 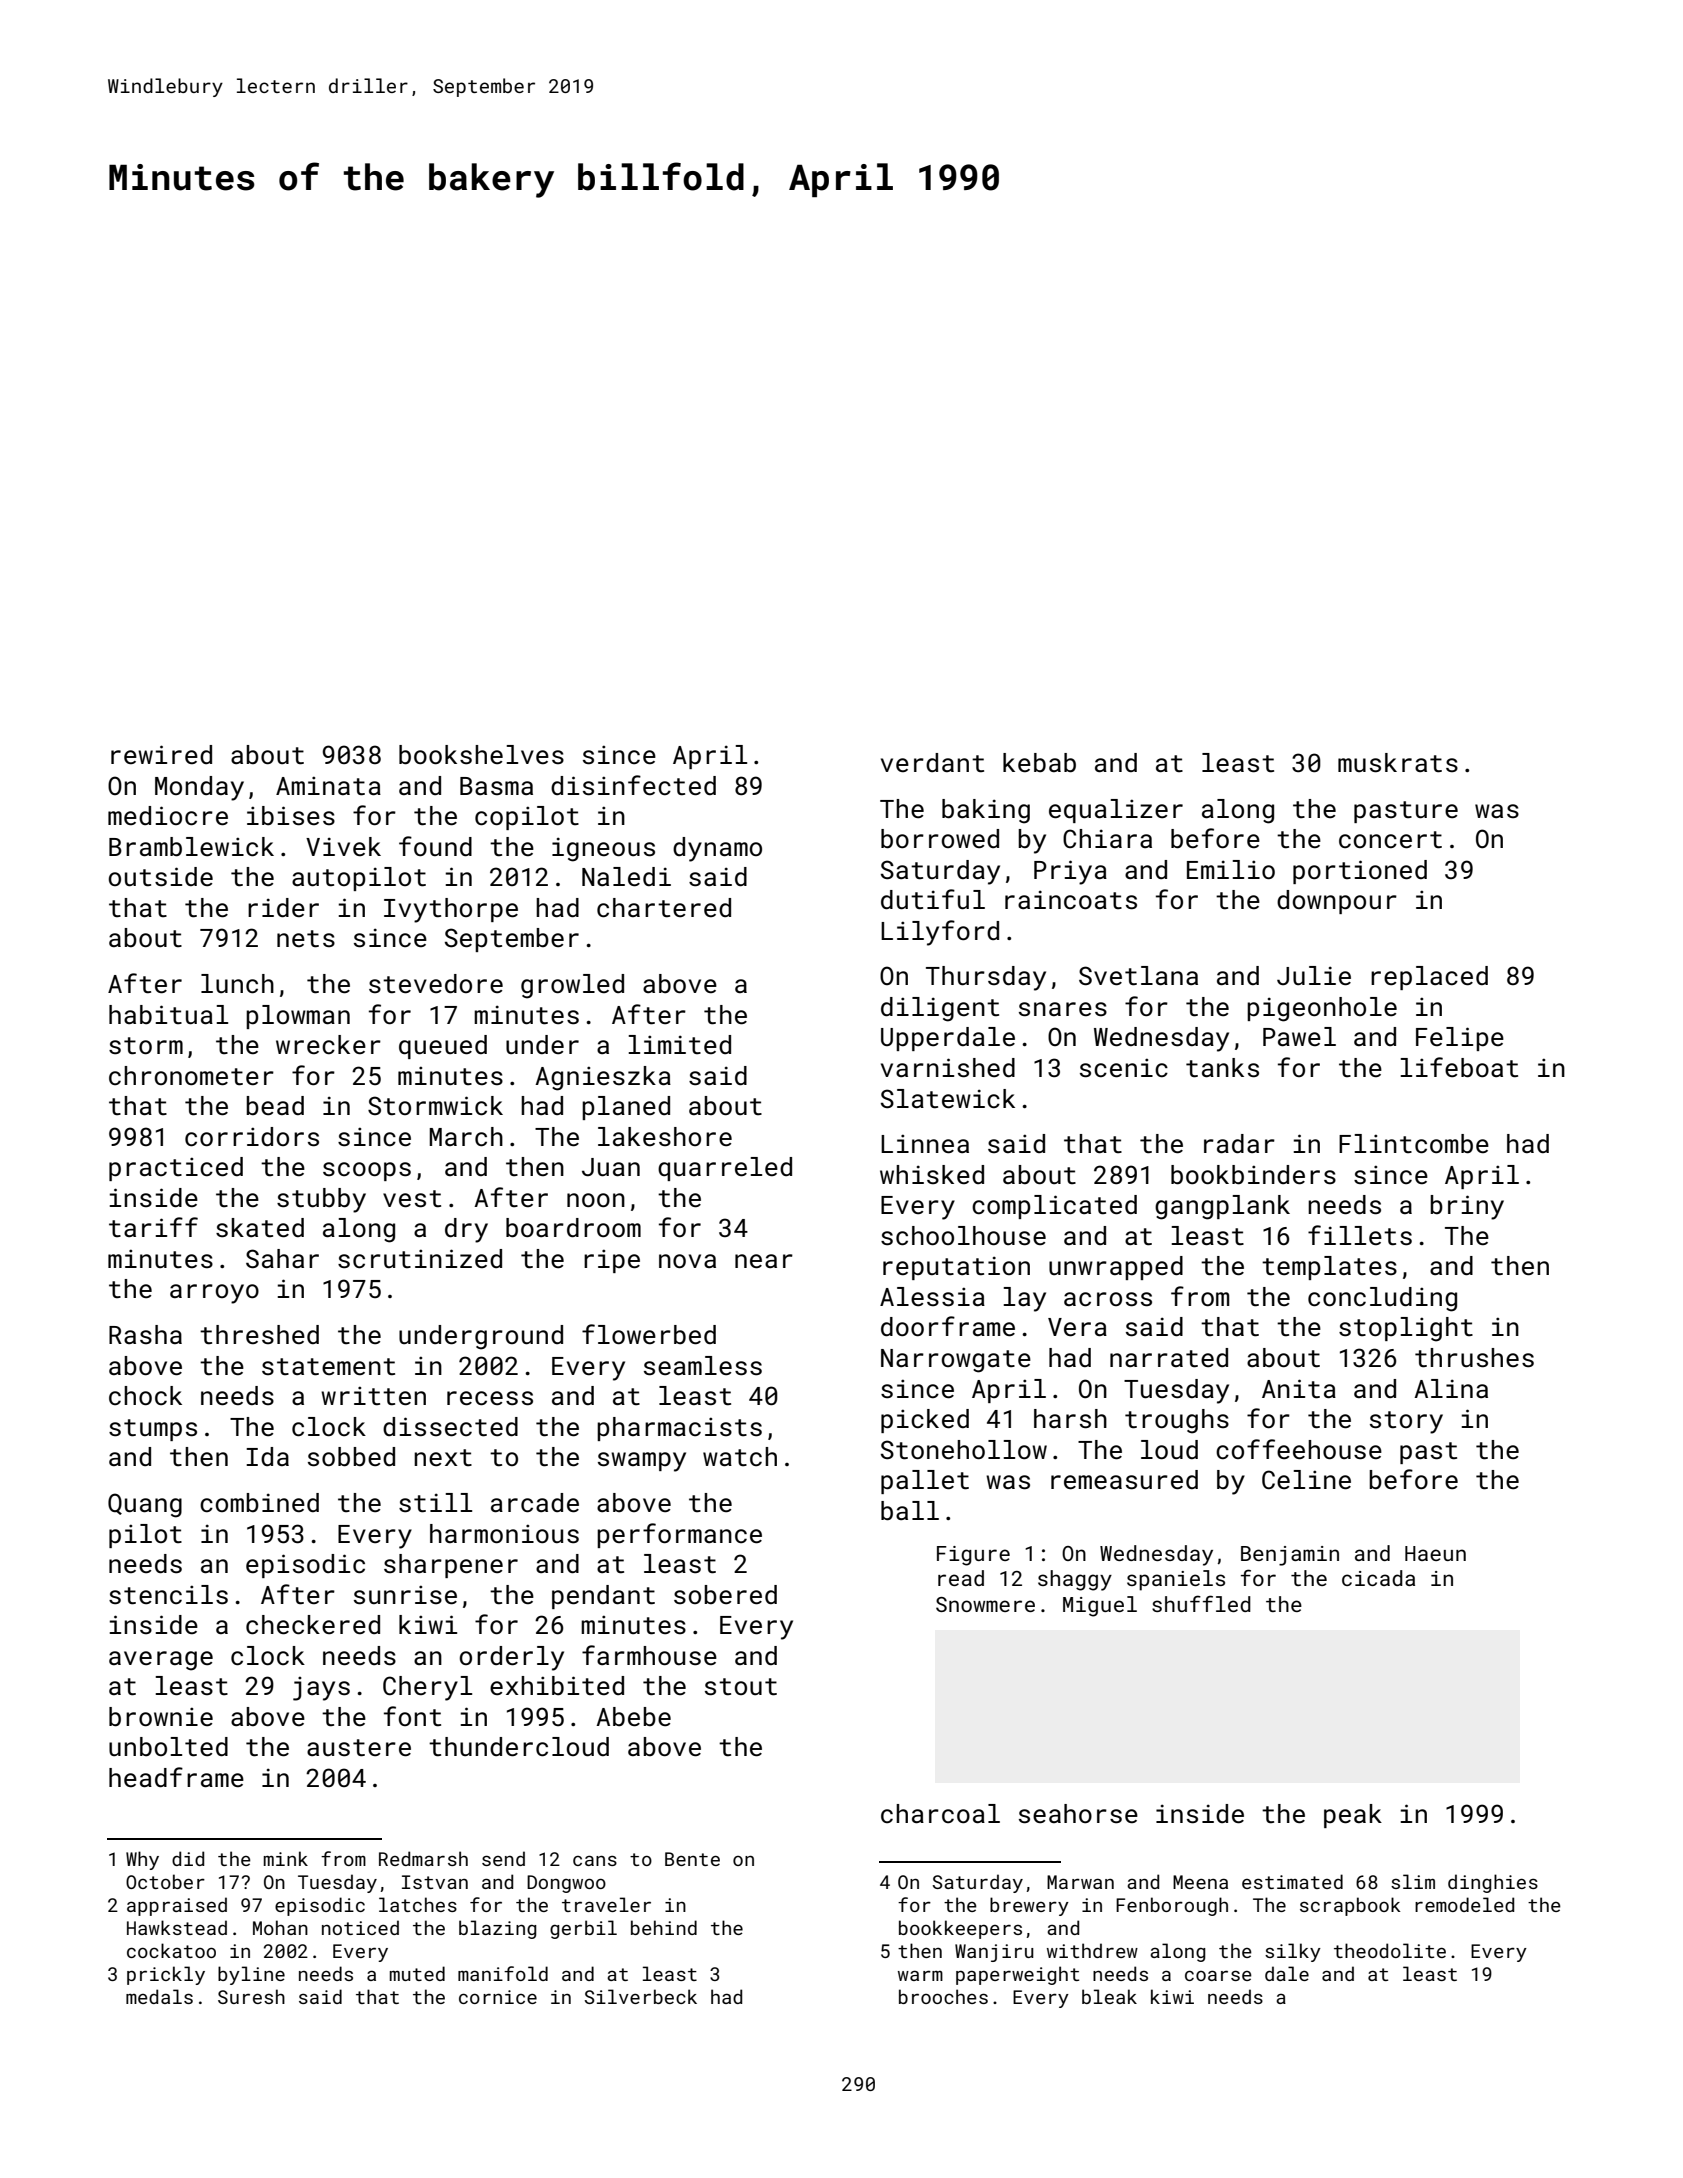 What do you see at coordinates (943, 1996) in the screenshot?
I see `brooches` at bounding box center [943, 1996].
